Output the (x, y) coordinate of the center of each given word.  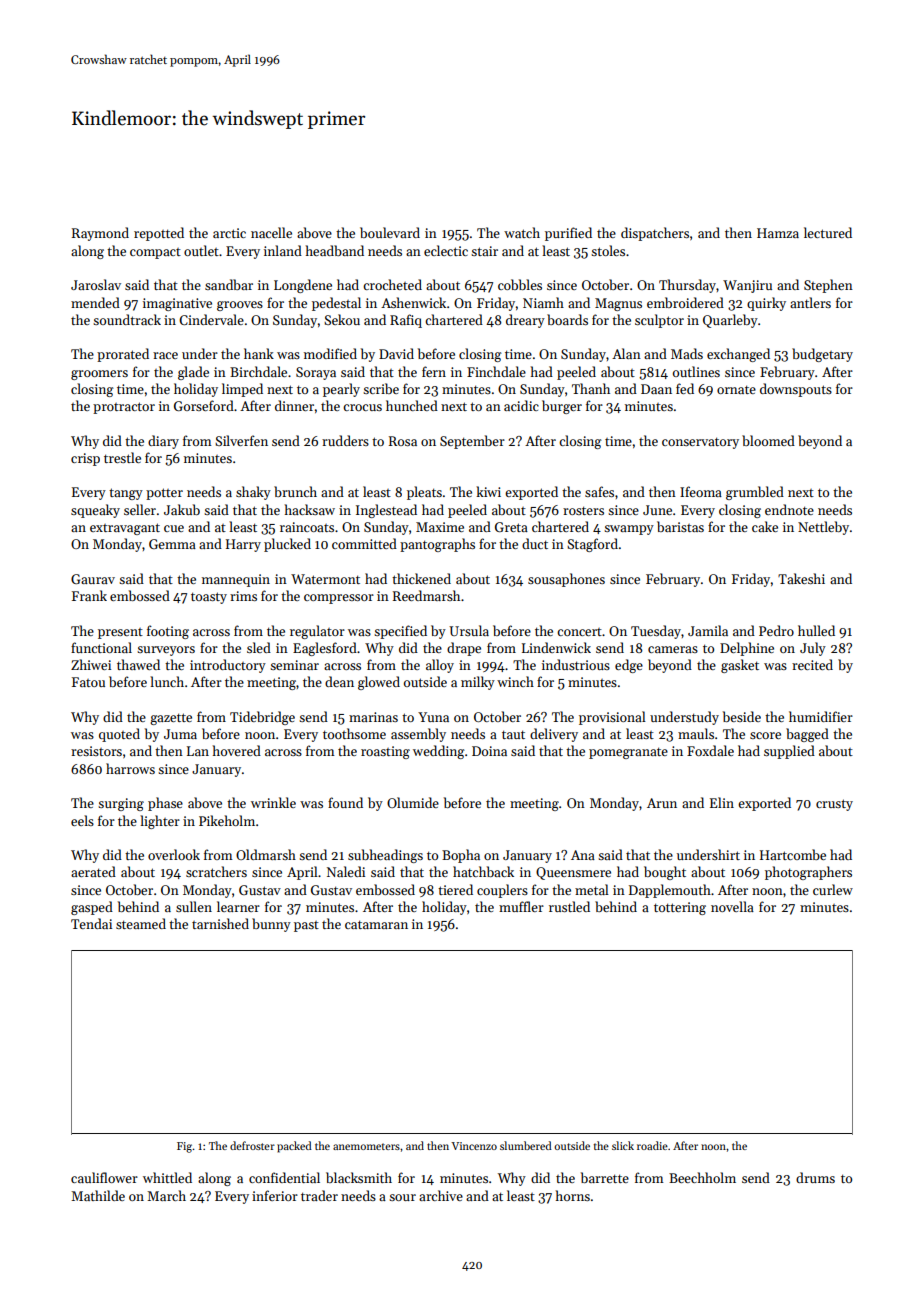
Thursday (687, 286)
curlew (833, 889)
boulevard (390, 232)
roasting (385, 752)
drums (815, 1177)
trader (319, 1195)
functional (101, 647)
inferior (275, 1195)
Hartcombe (793, 854)
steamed (141, 923)
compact (155, 253)
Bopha (461, 856)
